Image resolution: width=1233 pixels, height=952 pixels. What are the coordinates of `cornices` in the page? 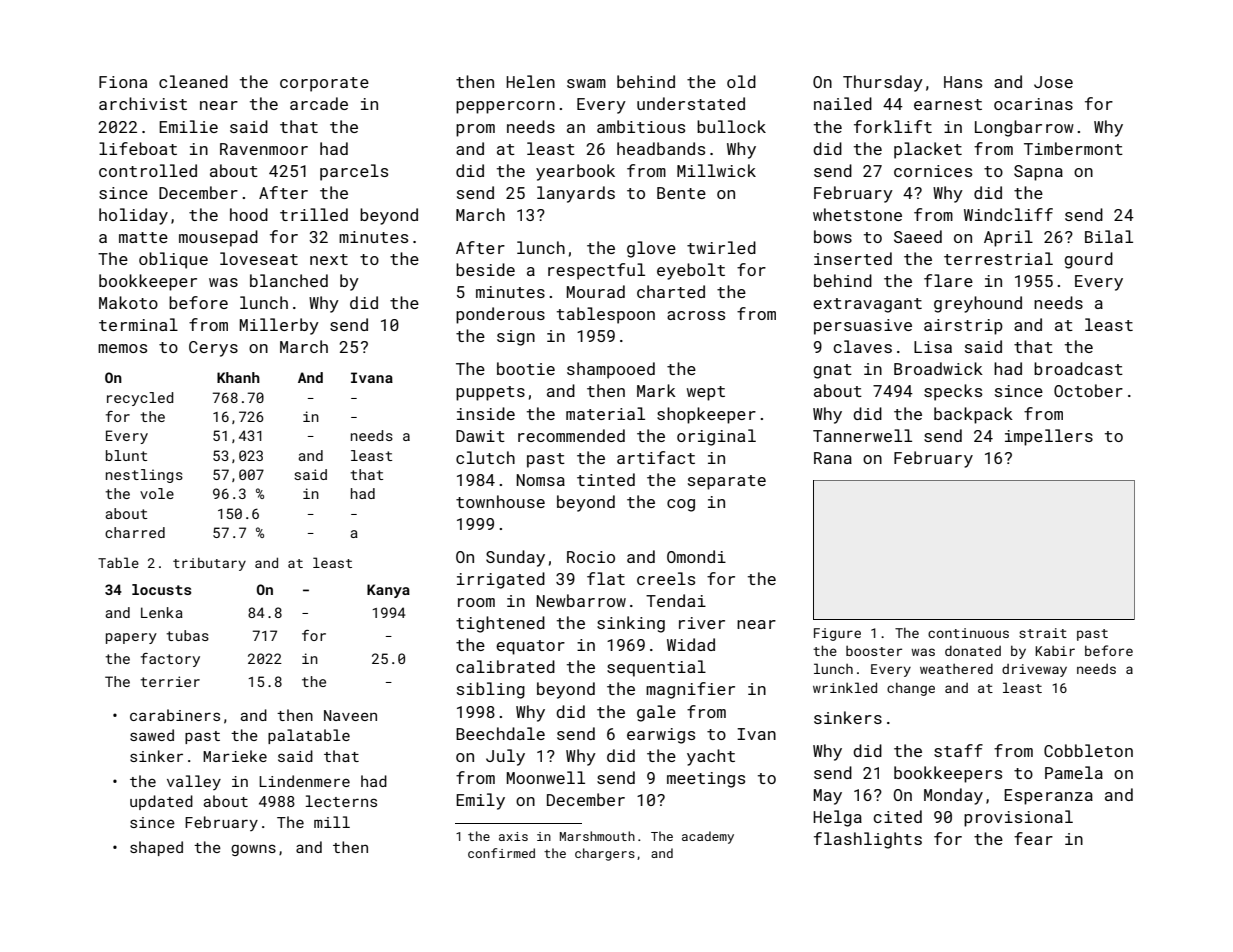 It's located at (933, 171).
